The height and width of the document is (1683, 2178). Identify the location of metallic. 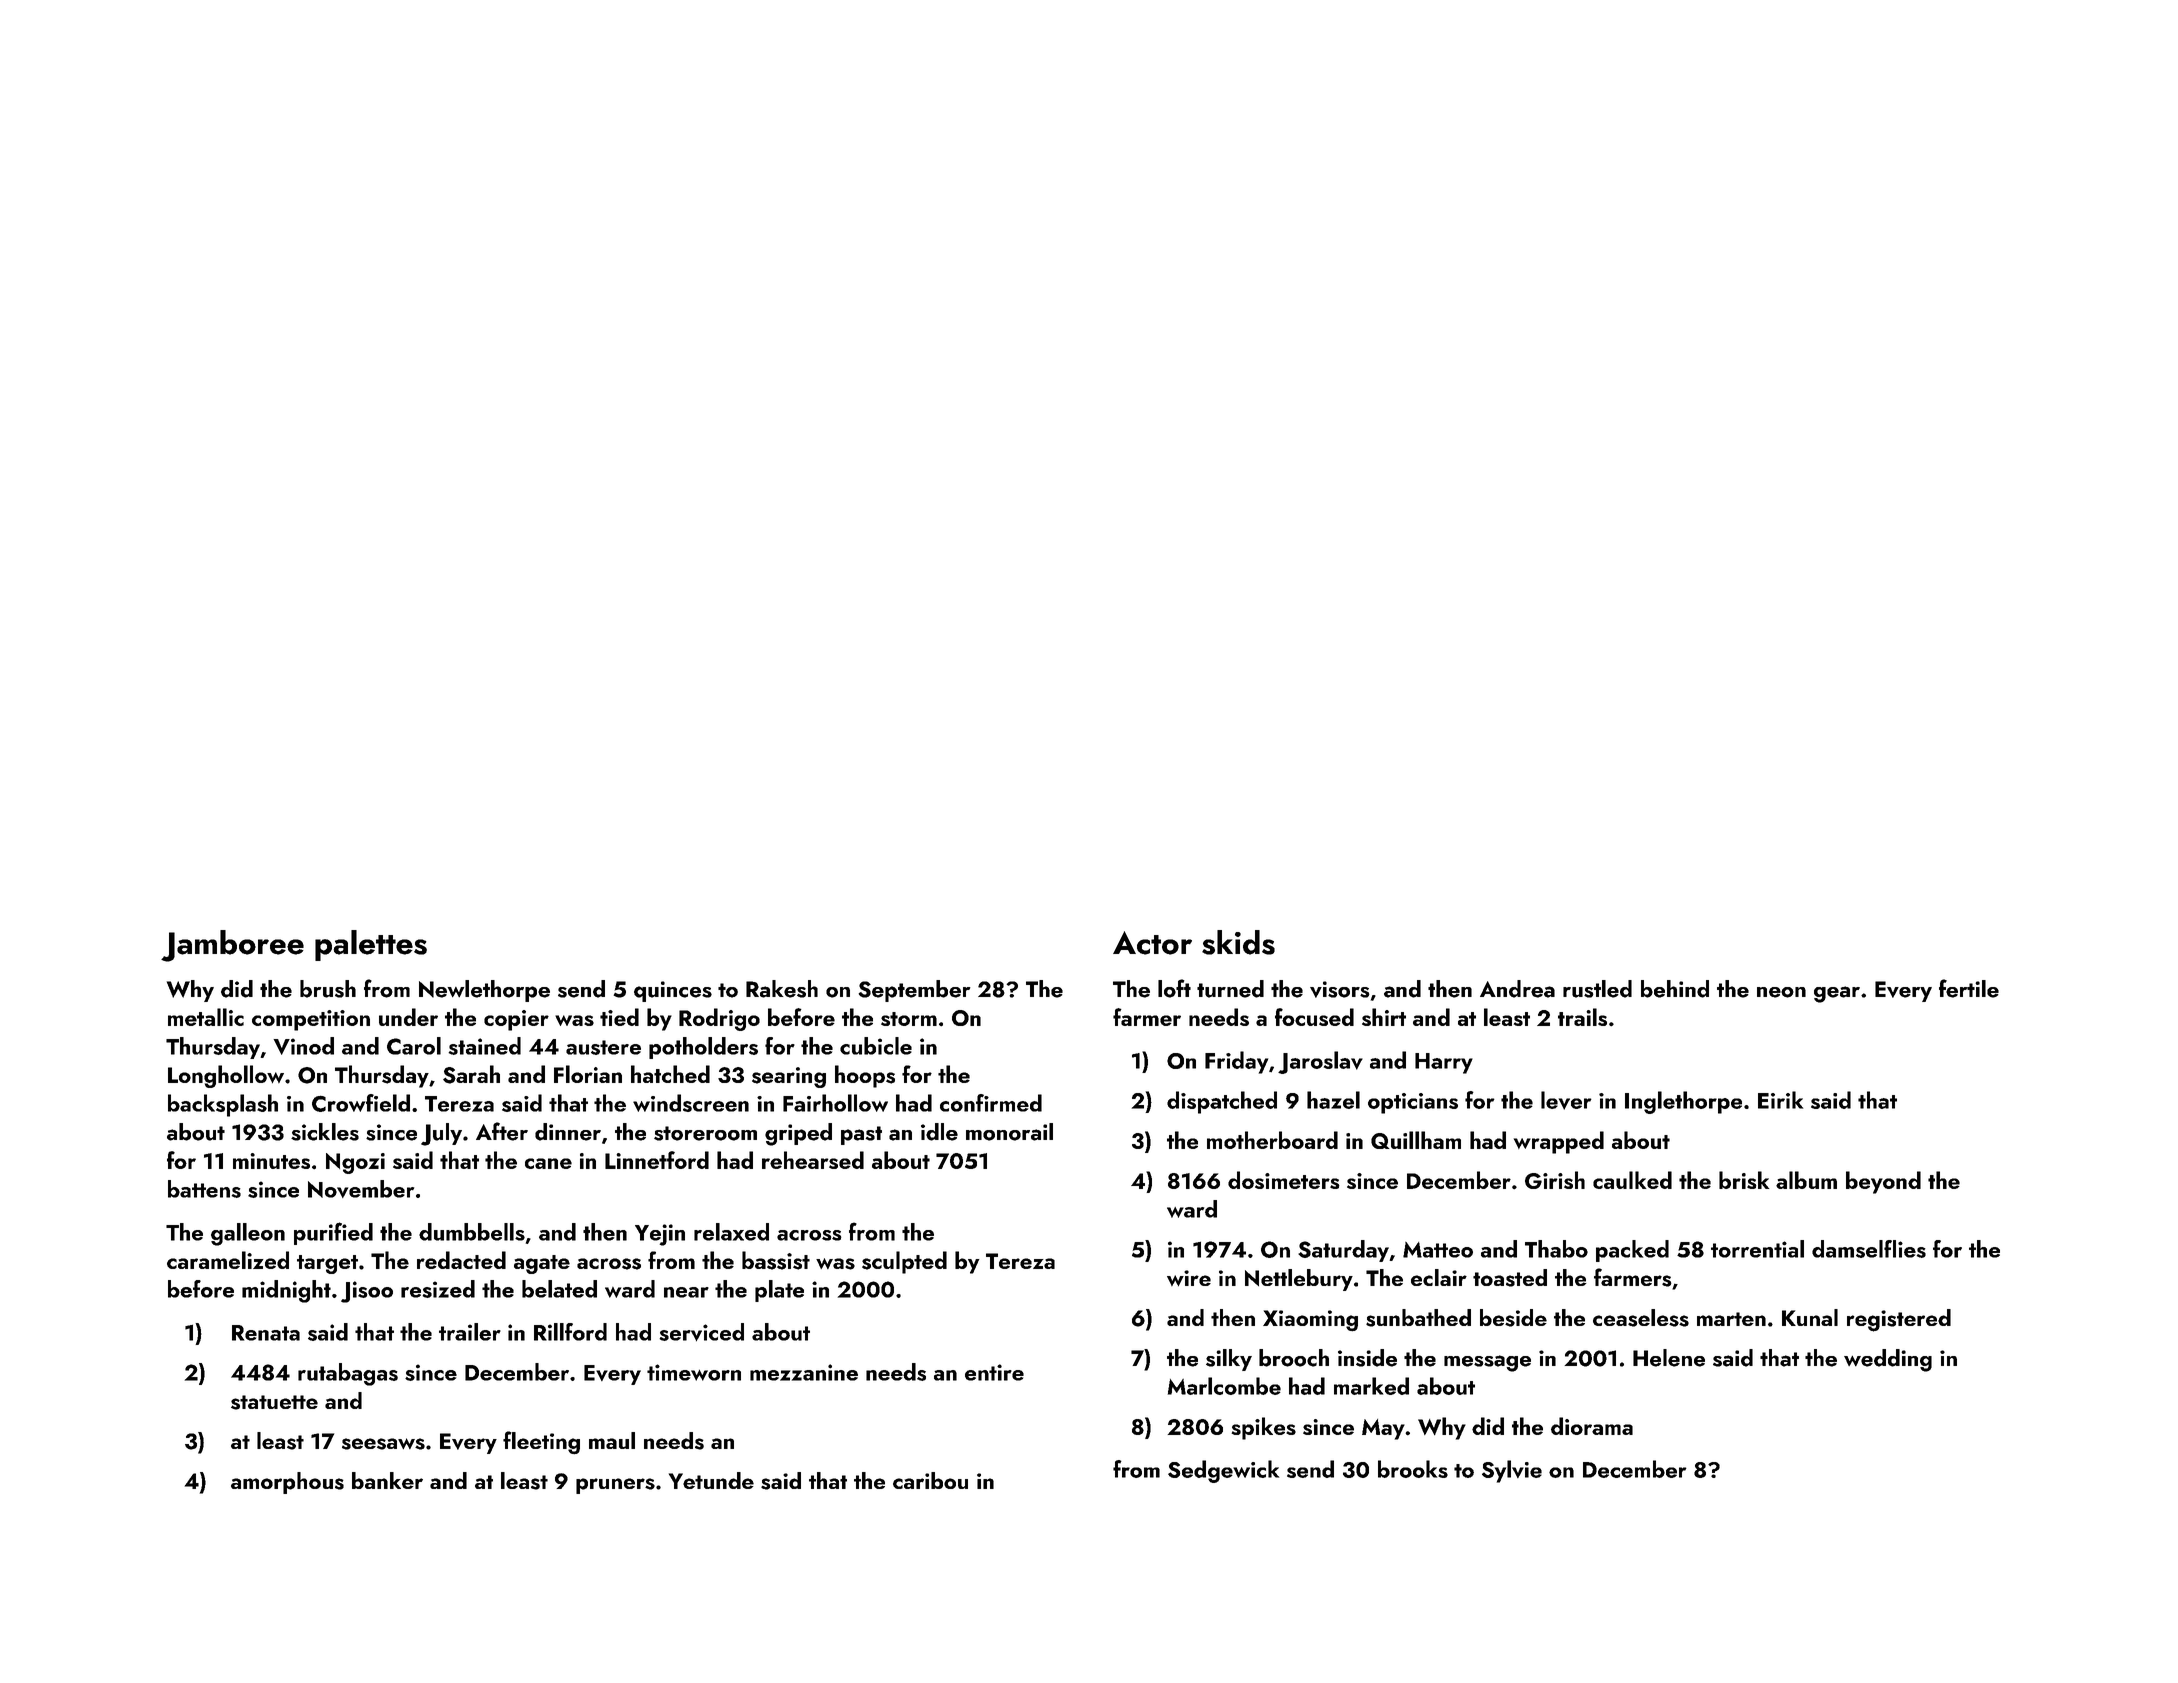
(206, 1017).
